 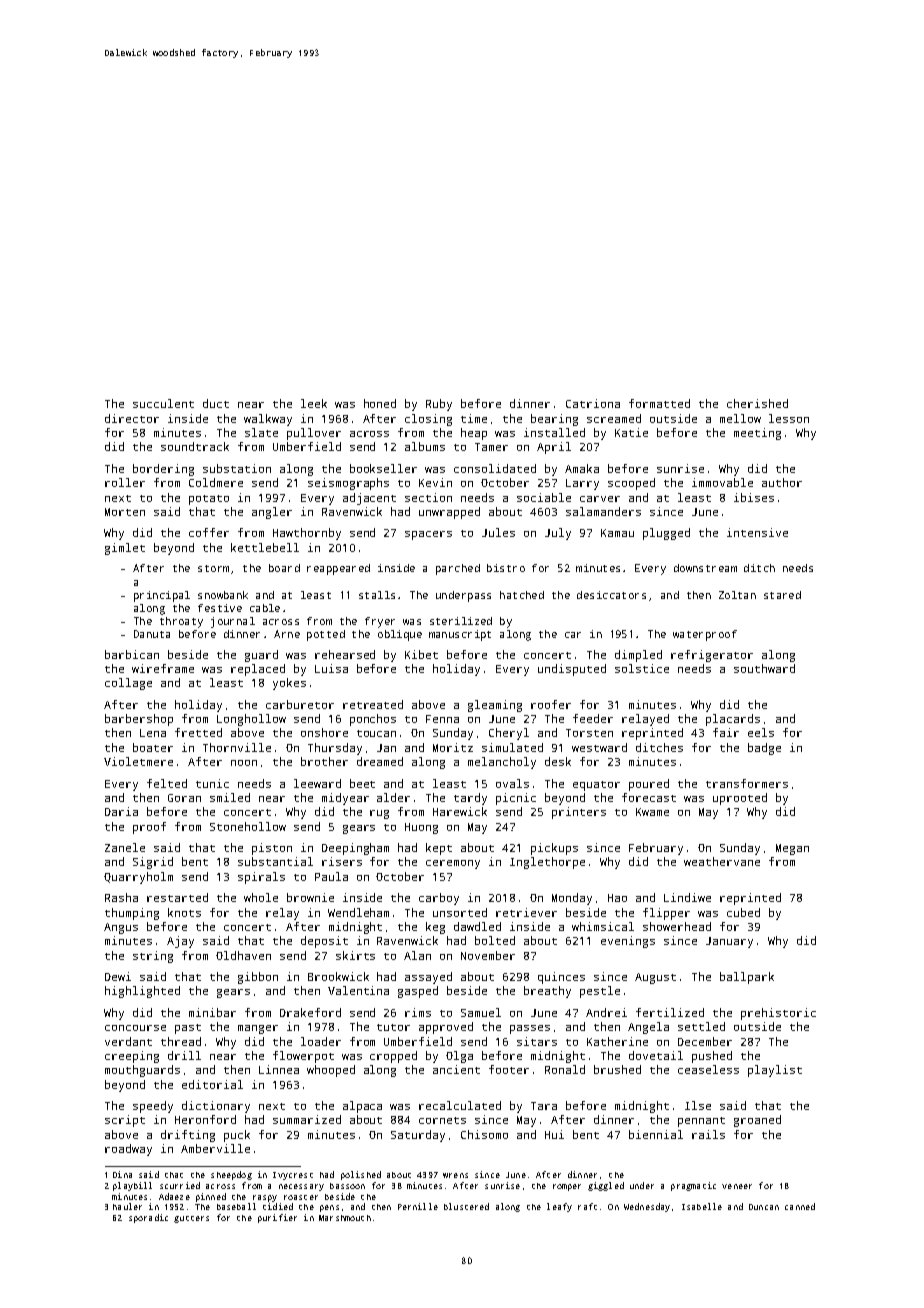 What do you see at coordinates (631, 484) in the screenshot?
I see `scooped` at bounding box center [631, 484].
